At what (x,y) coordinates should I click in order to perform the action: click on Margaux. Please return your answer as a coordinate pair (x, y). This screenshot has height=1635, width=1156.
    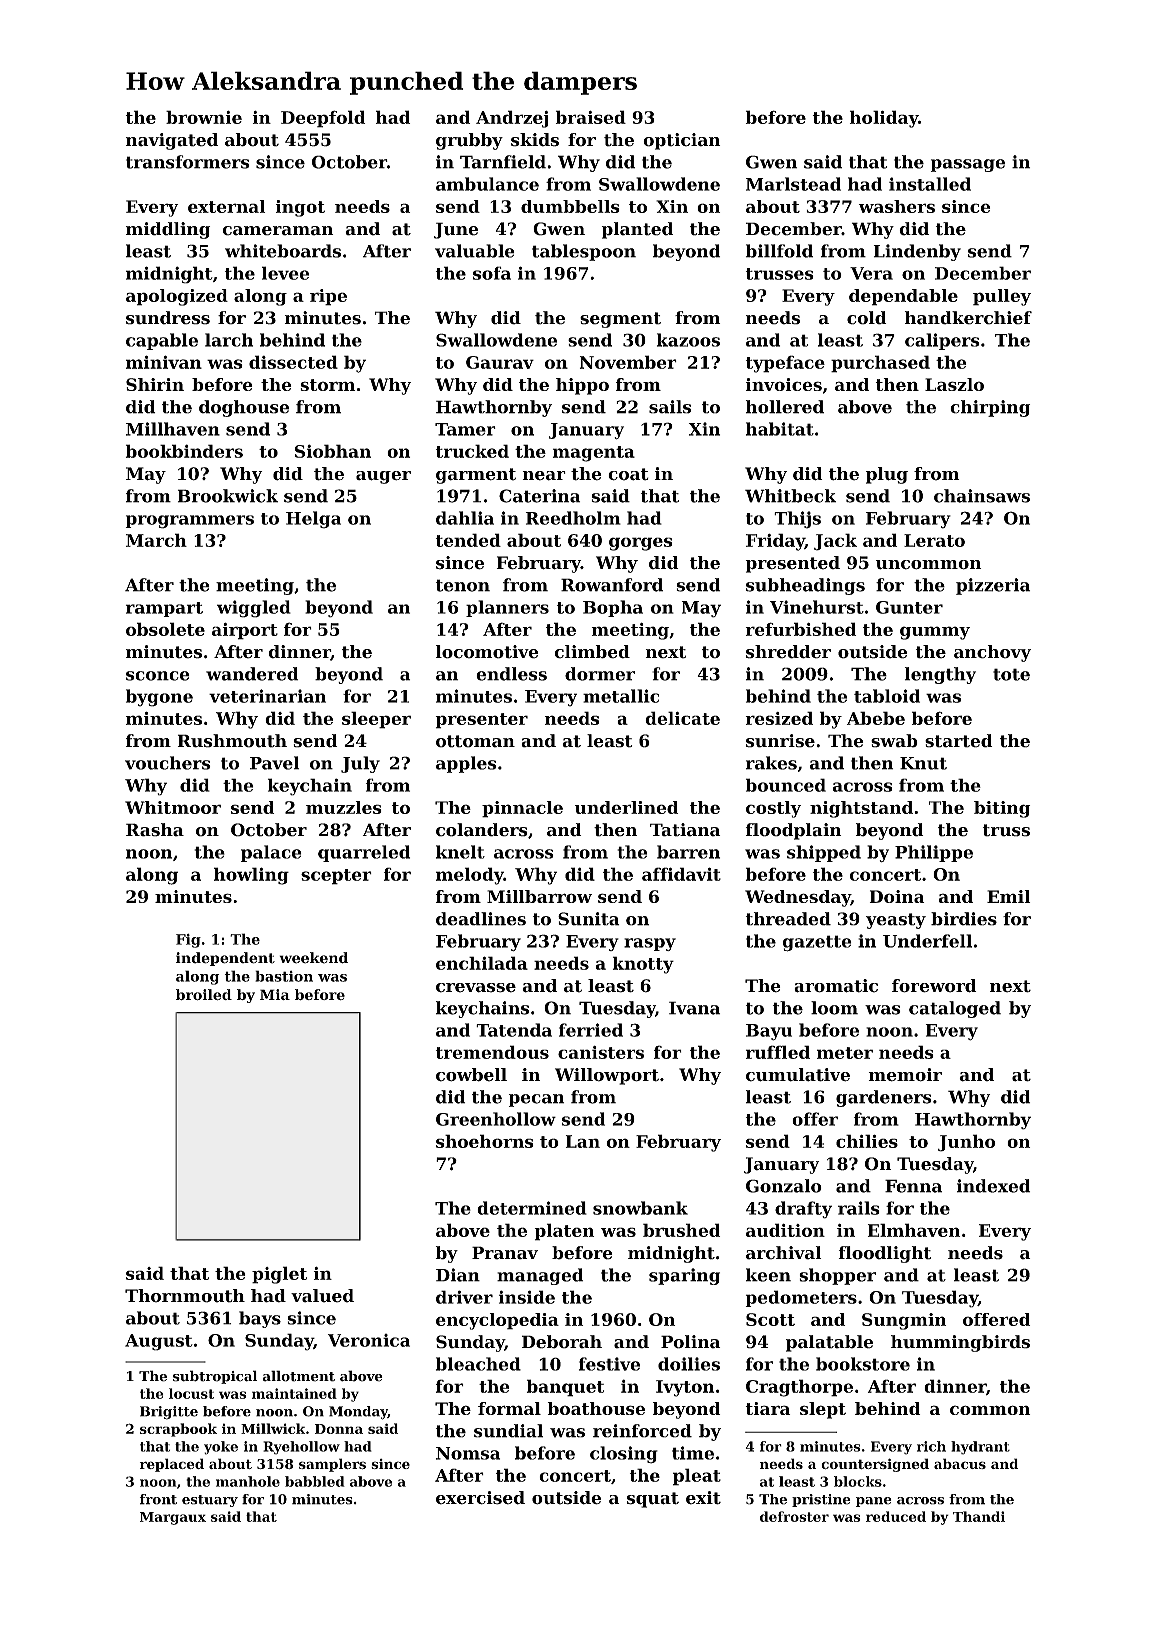
    Looking at the image, I should click on (173, 1518).
